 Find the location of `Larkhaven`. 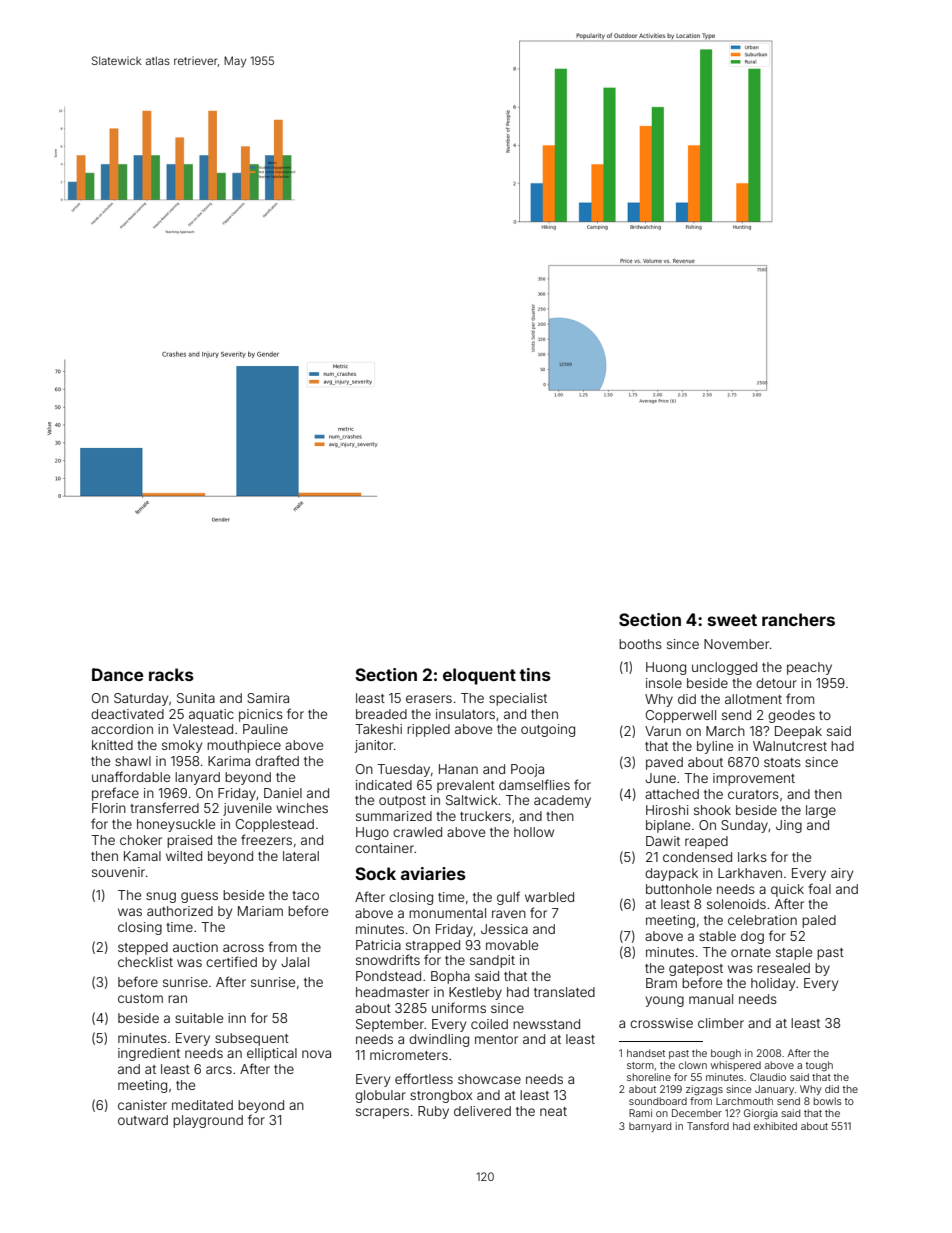

Larkhaven is located at coordinates (750, 873).
